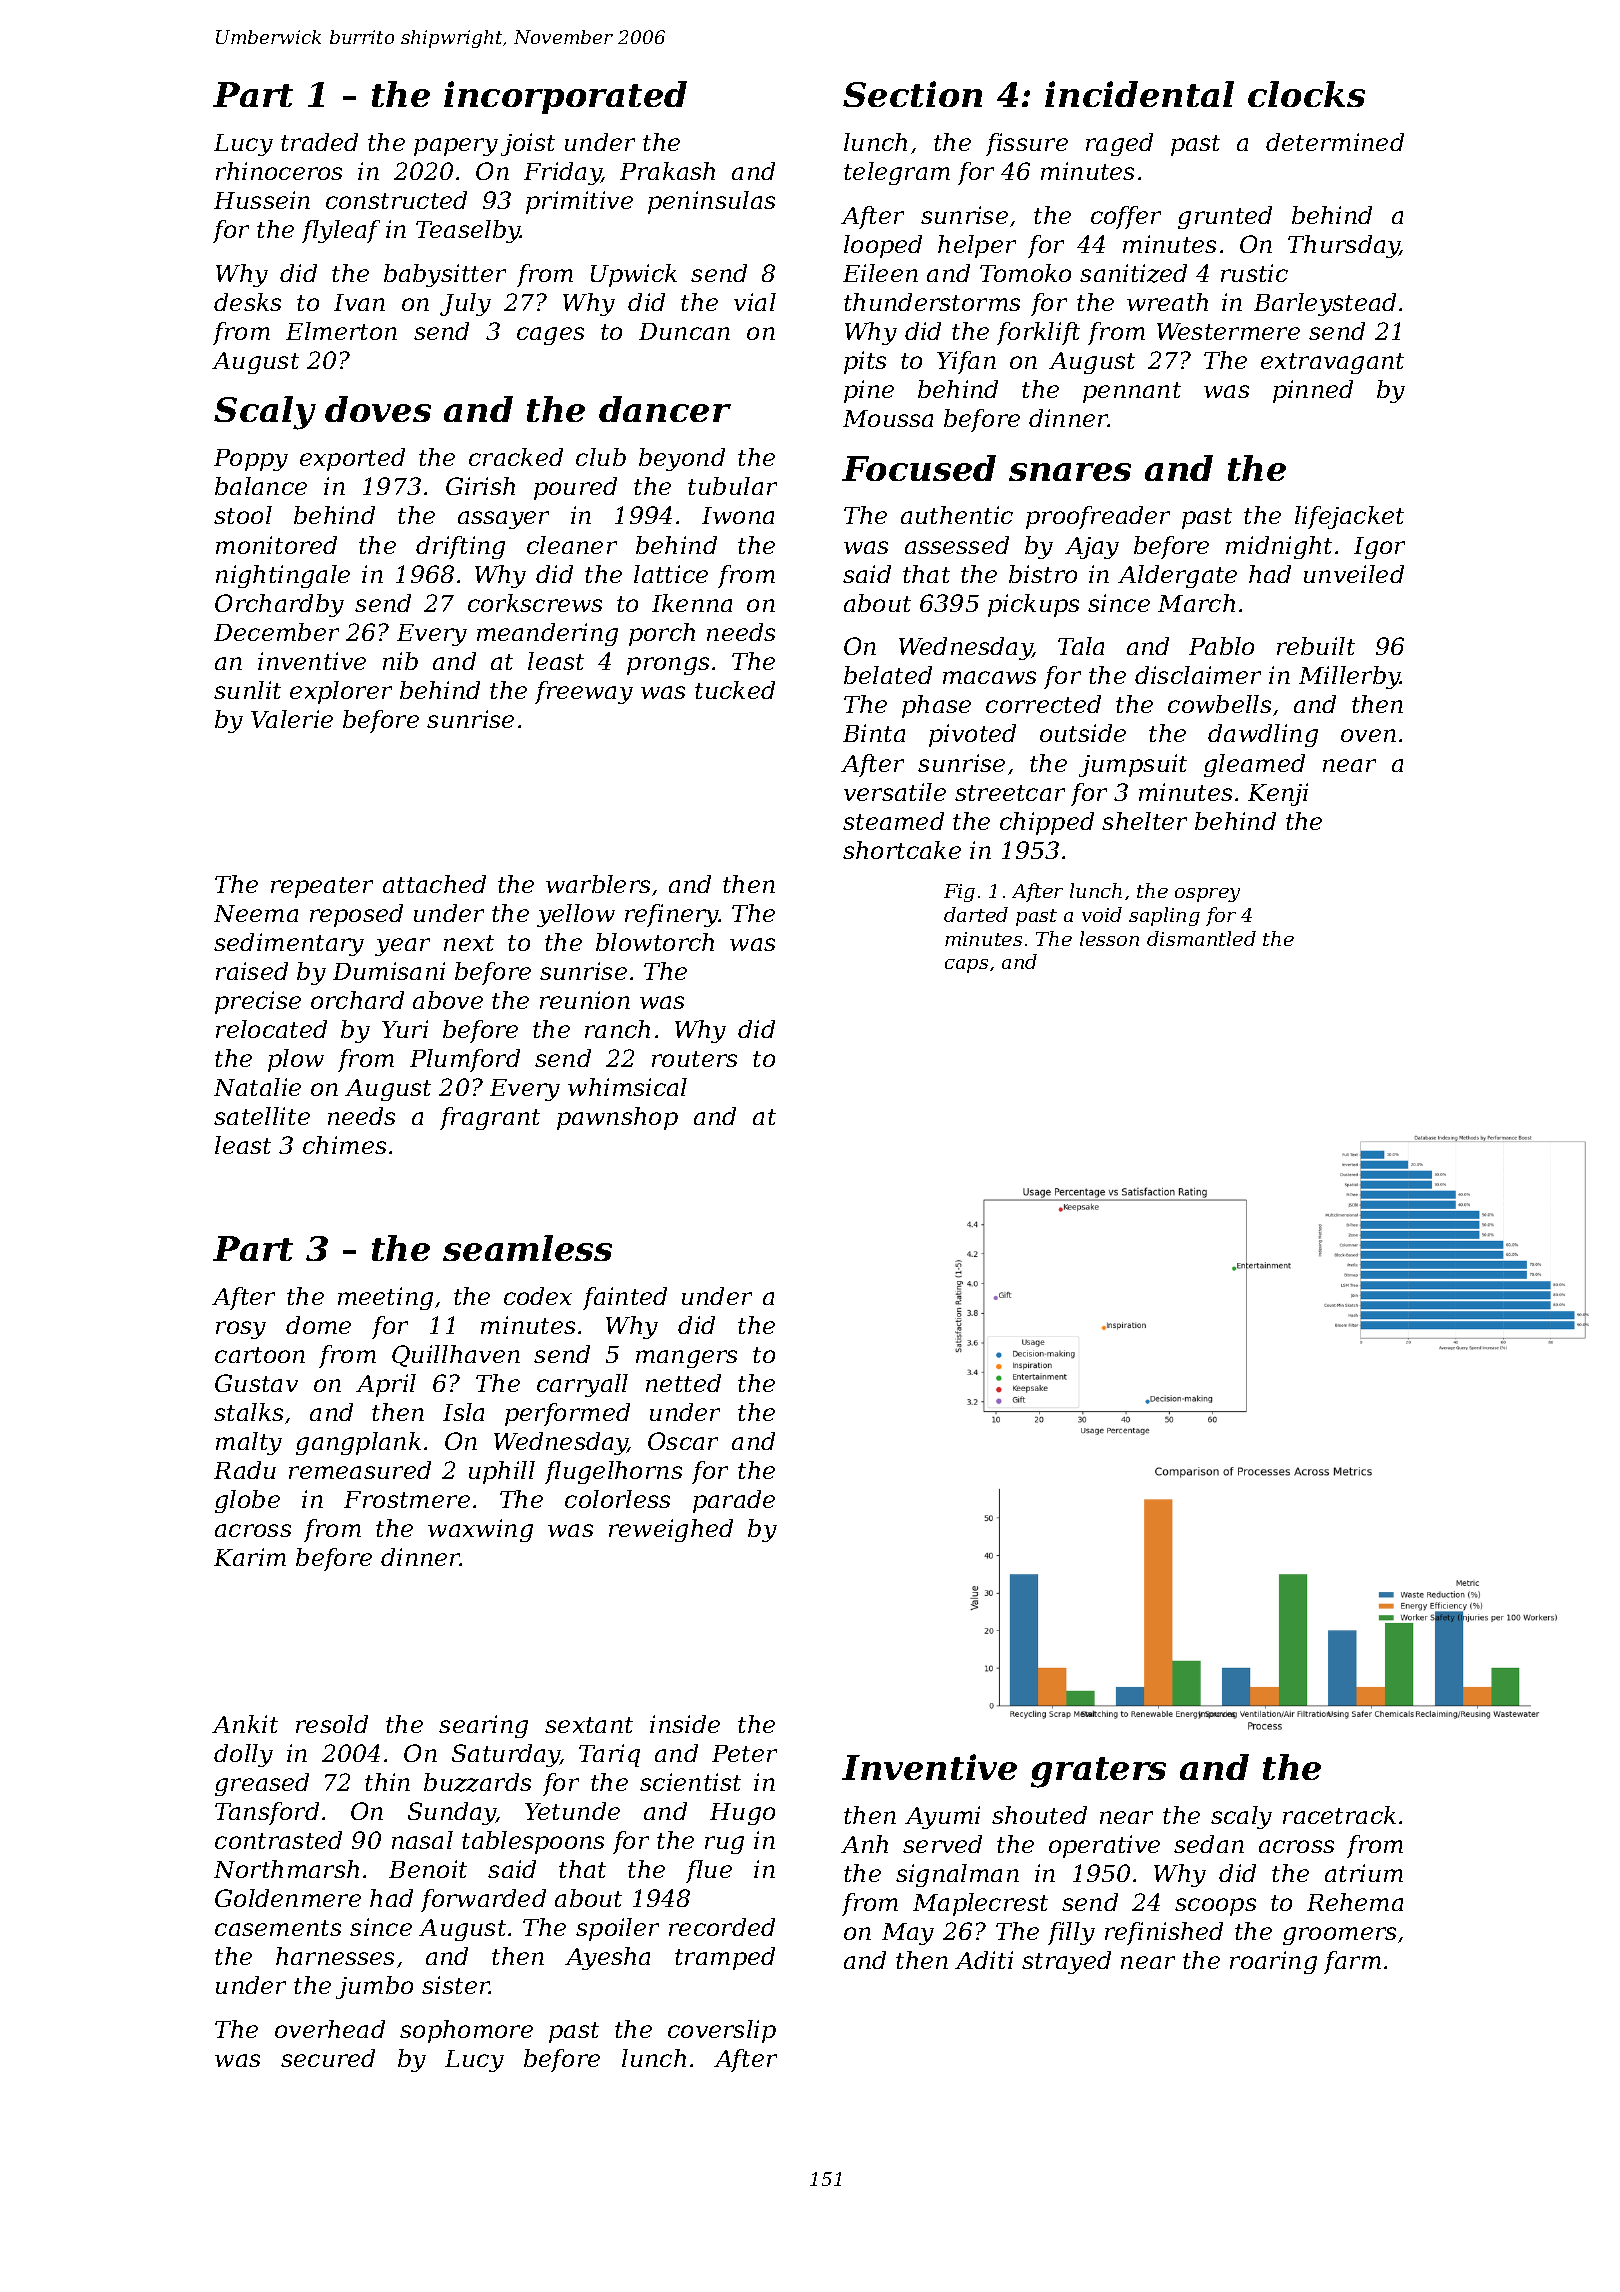 This image has height=2292, width=1620. I want to click on lesson, so click(1109, 938).
